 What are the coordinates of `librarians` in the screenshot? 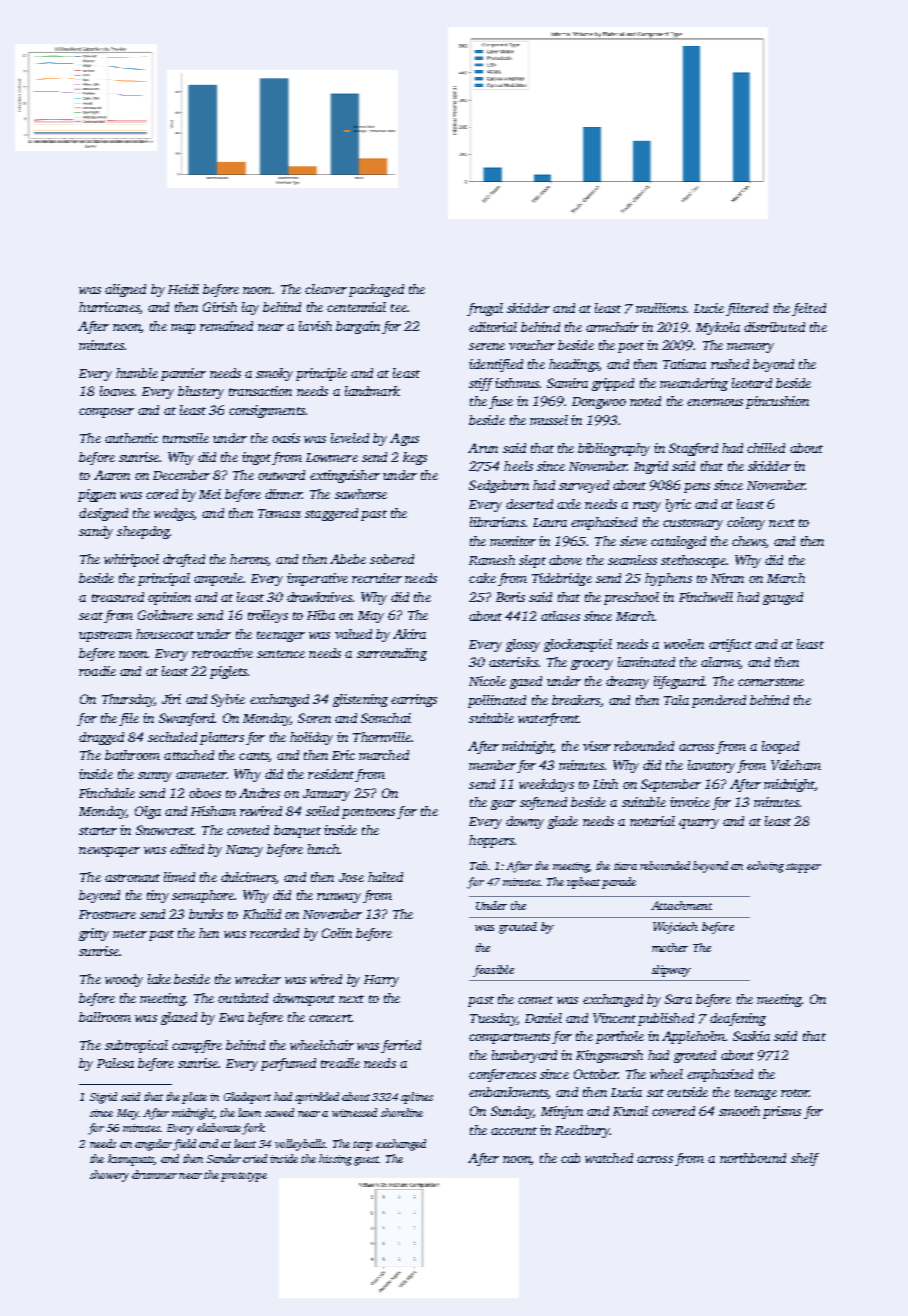 It's located at (497, 522).
